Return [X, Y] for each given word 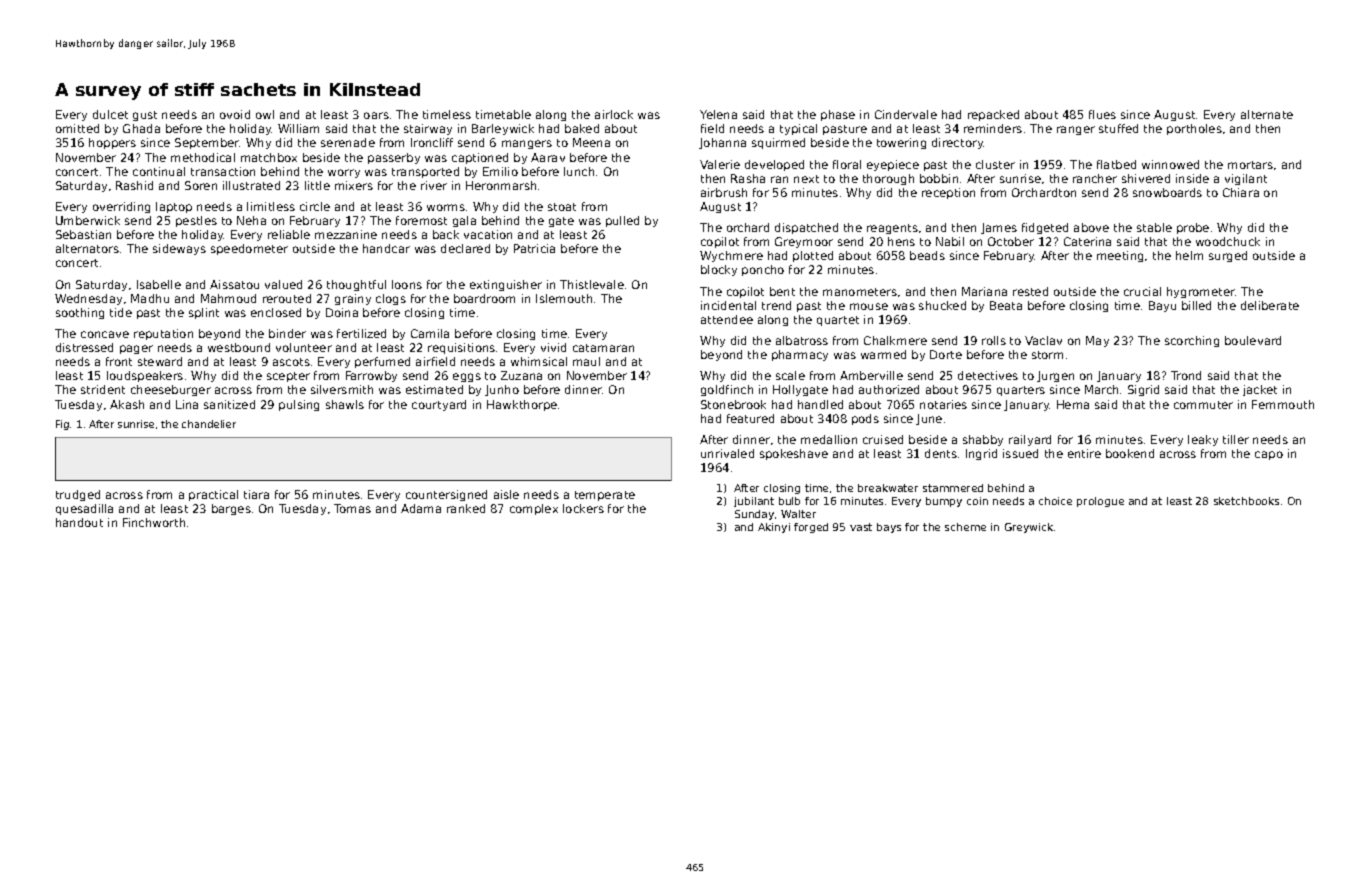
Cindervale [906, 114]
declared [465, 248]
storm [1047, 355]
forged [811, 528]
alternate [1267, 114]
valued [283, 284]
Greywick [1029, 528]
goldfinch [727, 390]
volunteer [304, 347]
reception [948, 193]
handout [79, 522]
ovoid [235, 114]
